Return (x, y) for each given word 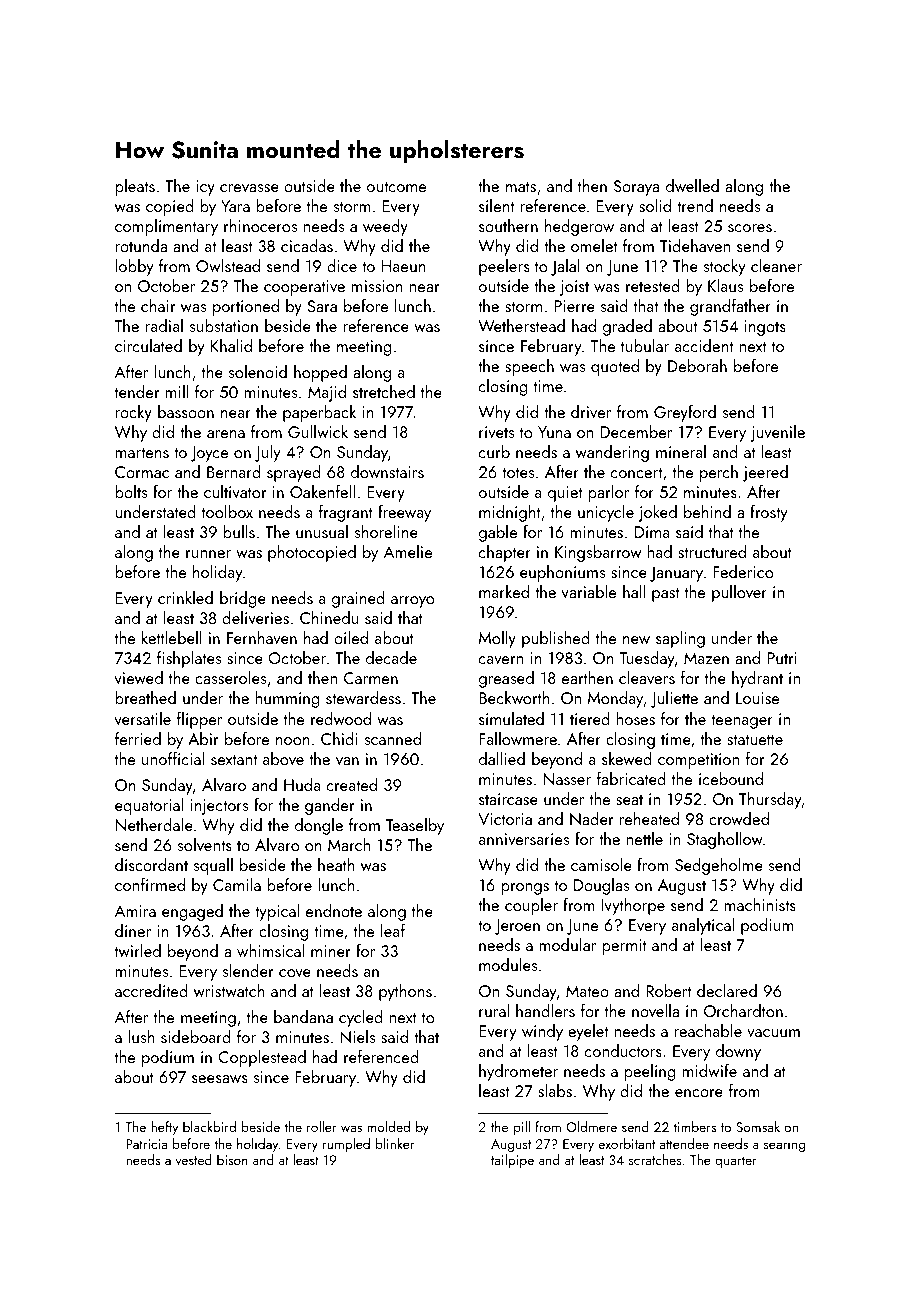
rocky (133, 413)
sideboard (196, 1036)
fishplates (189, 659)
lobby (134, 267)
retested (653, 285)
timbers (694, 1126)
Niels (357, 1036)
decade (391, 657)
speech (529, 367)
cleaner (776, 265)
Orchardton (743, 1010)
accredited (151, 990)
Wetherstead (521, 325)
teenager (742, 721)
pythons (405, 992)
